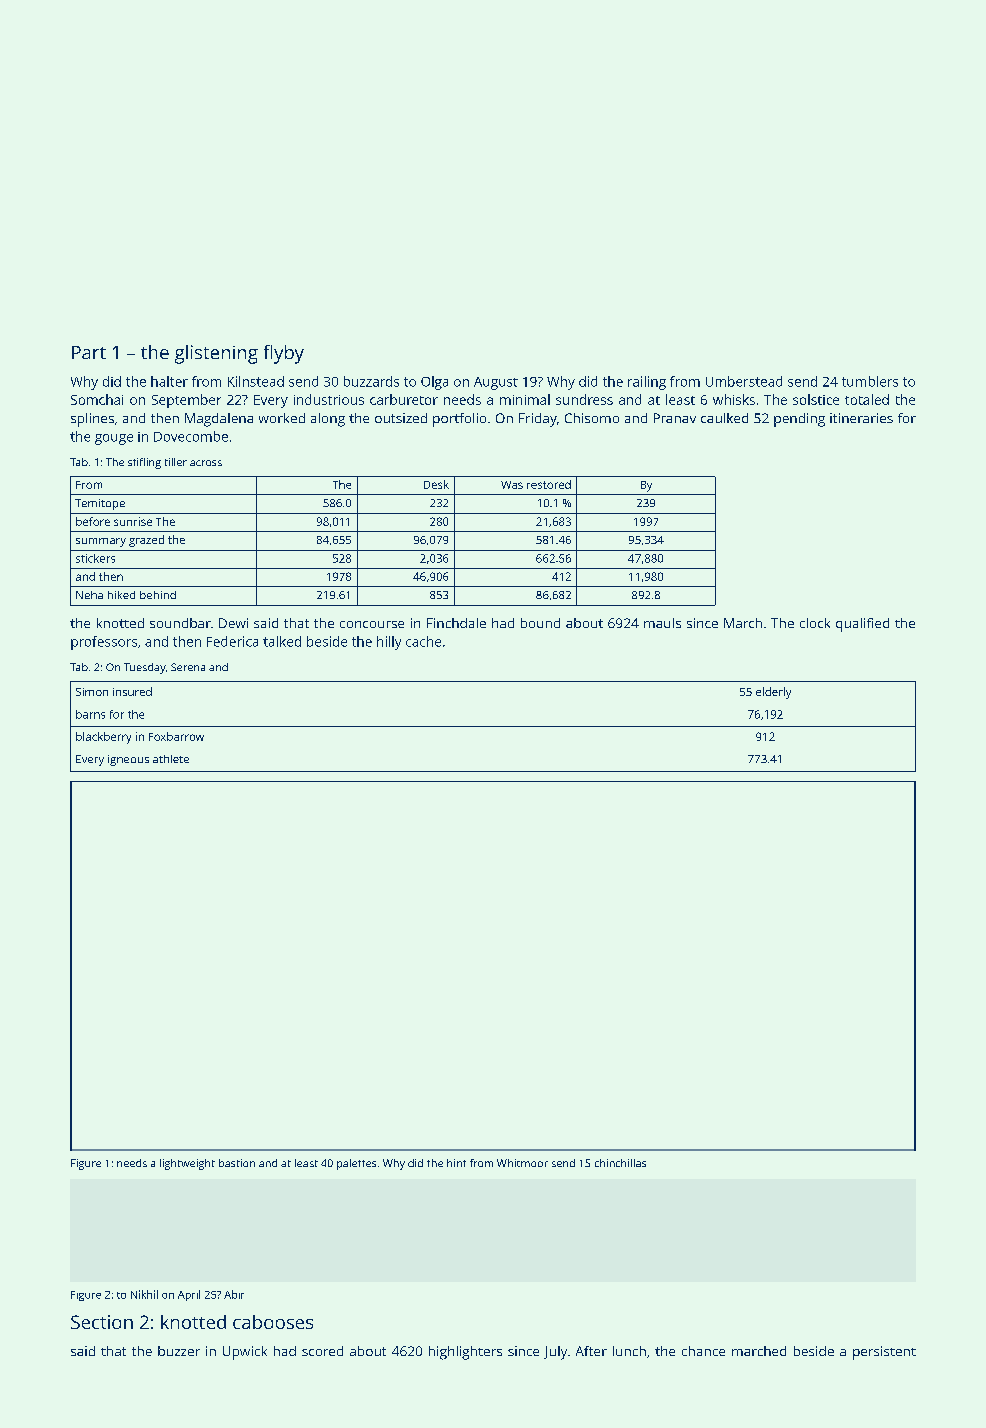 The image size is (986, 1428). I want to click on talked, so click(282, 641).
